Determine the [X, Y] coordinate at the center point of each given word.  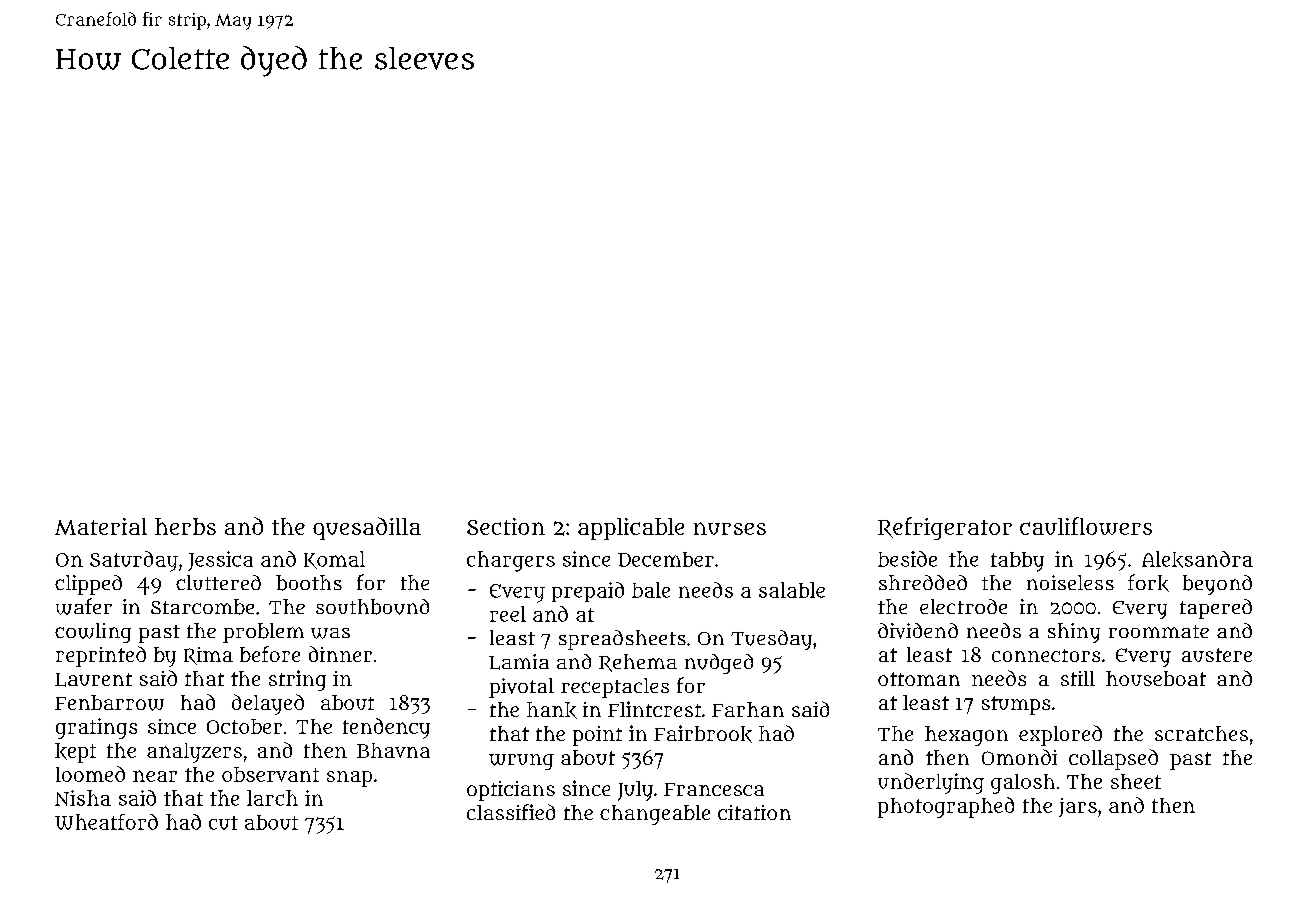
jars [1078, 807]
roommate [1159, 631]
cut [223, 823]
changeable [655, 815]
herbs [185, 526]
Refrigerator [945, 528]
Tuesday [771, 640]
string [297, 680]
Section [506, 526]
